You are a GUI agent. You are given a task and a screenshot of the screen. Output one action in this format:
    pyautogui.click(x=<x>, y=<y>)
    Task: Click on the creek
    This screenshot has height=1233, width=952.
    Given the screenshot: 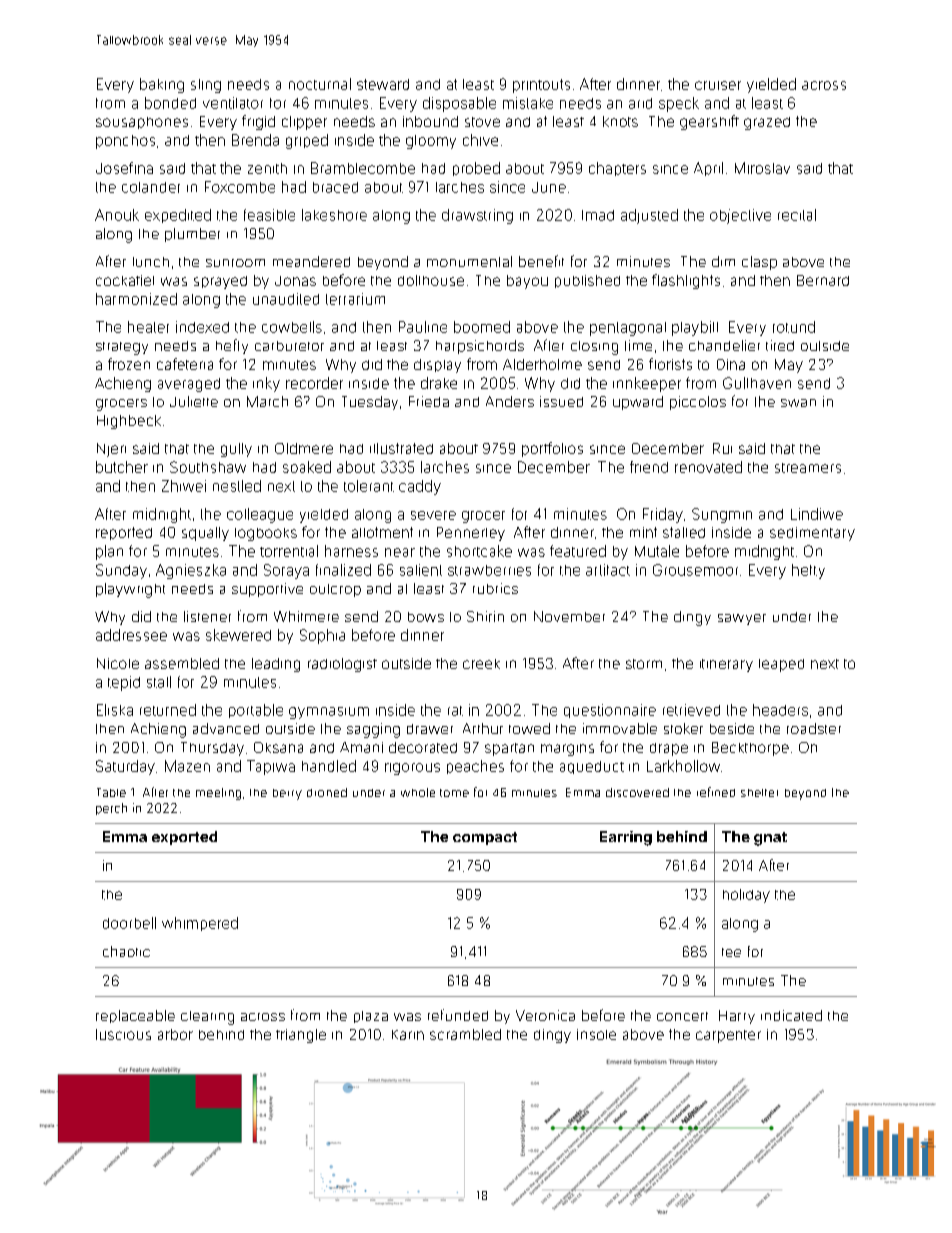 What is the action you would take?
    pyautogui.click(x=481, y=664)
